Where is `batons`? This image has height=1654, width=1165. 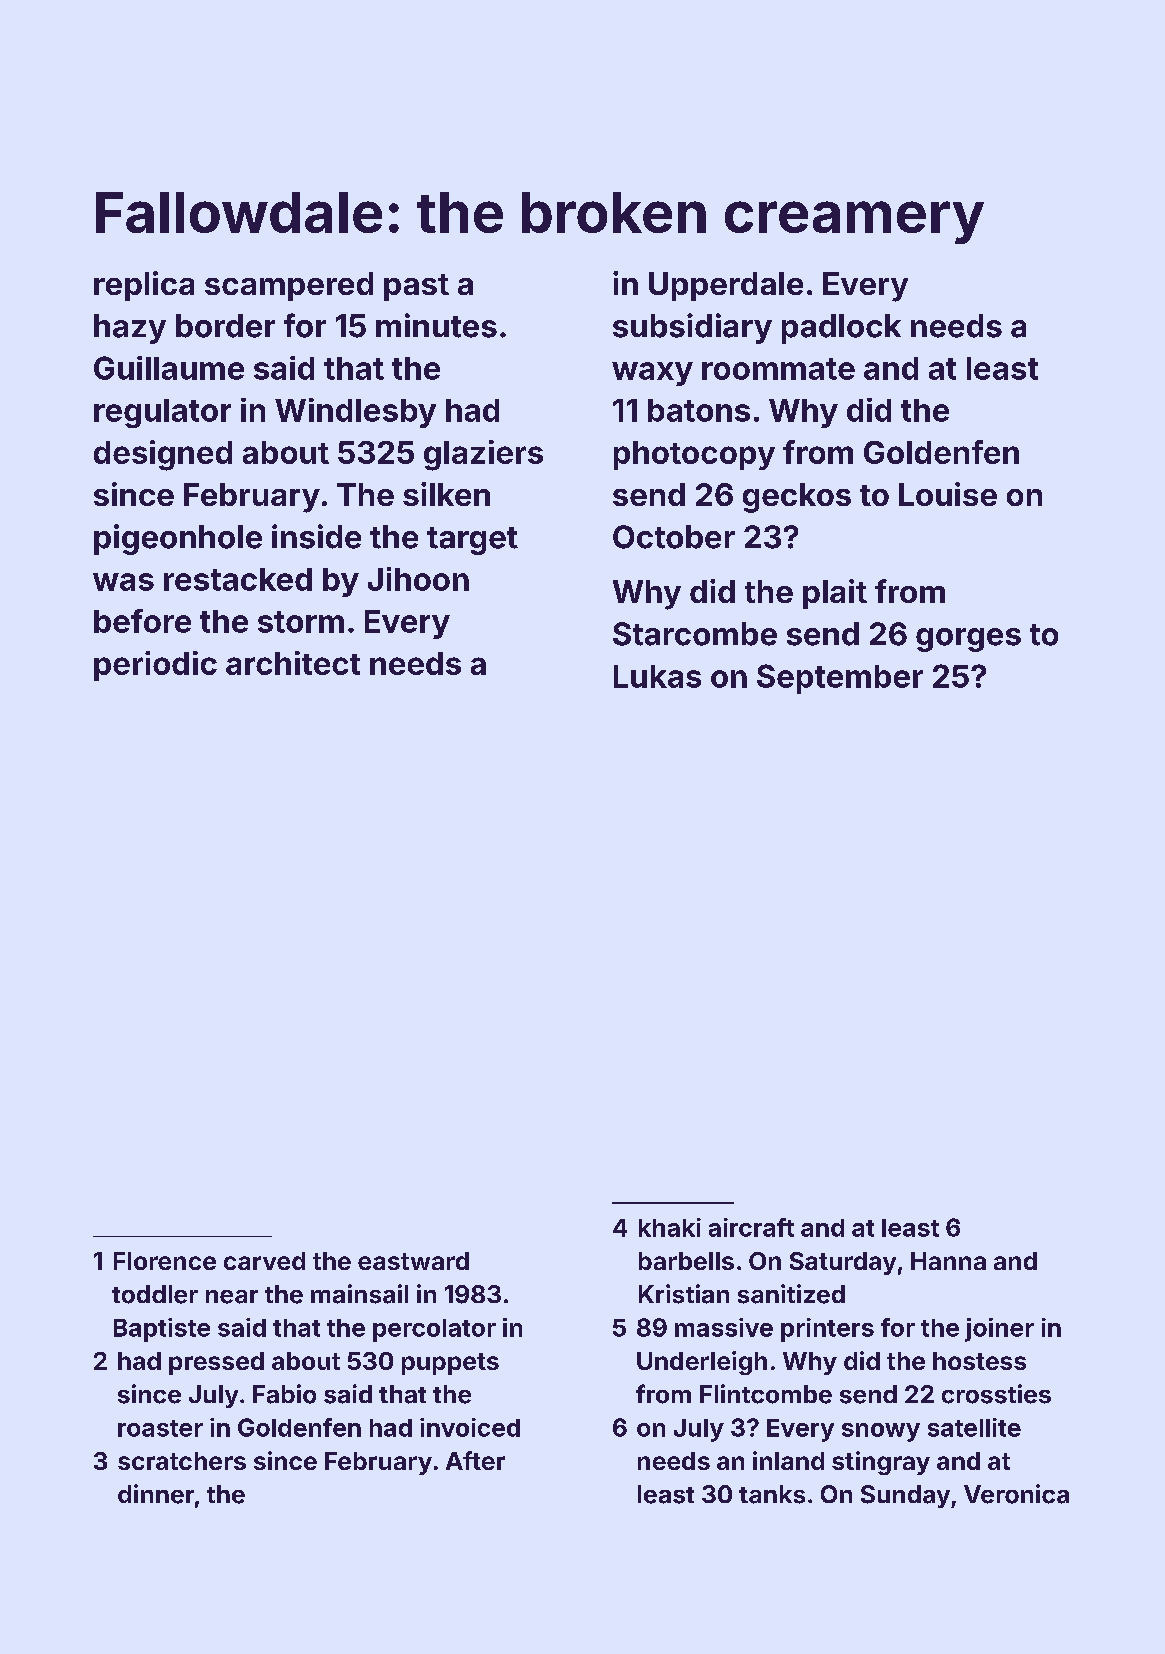
batons is located at coordinates (699, 410).
